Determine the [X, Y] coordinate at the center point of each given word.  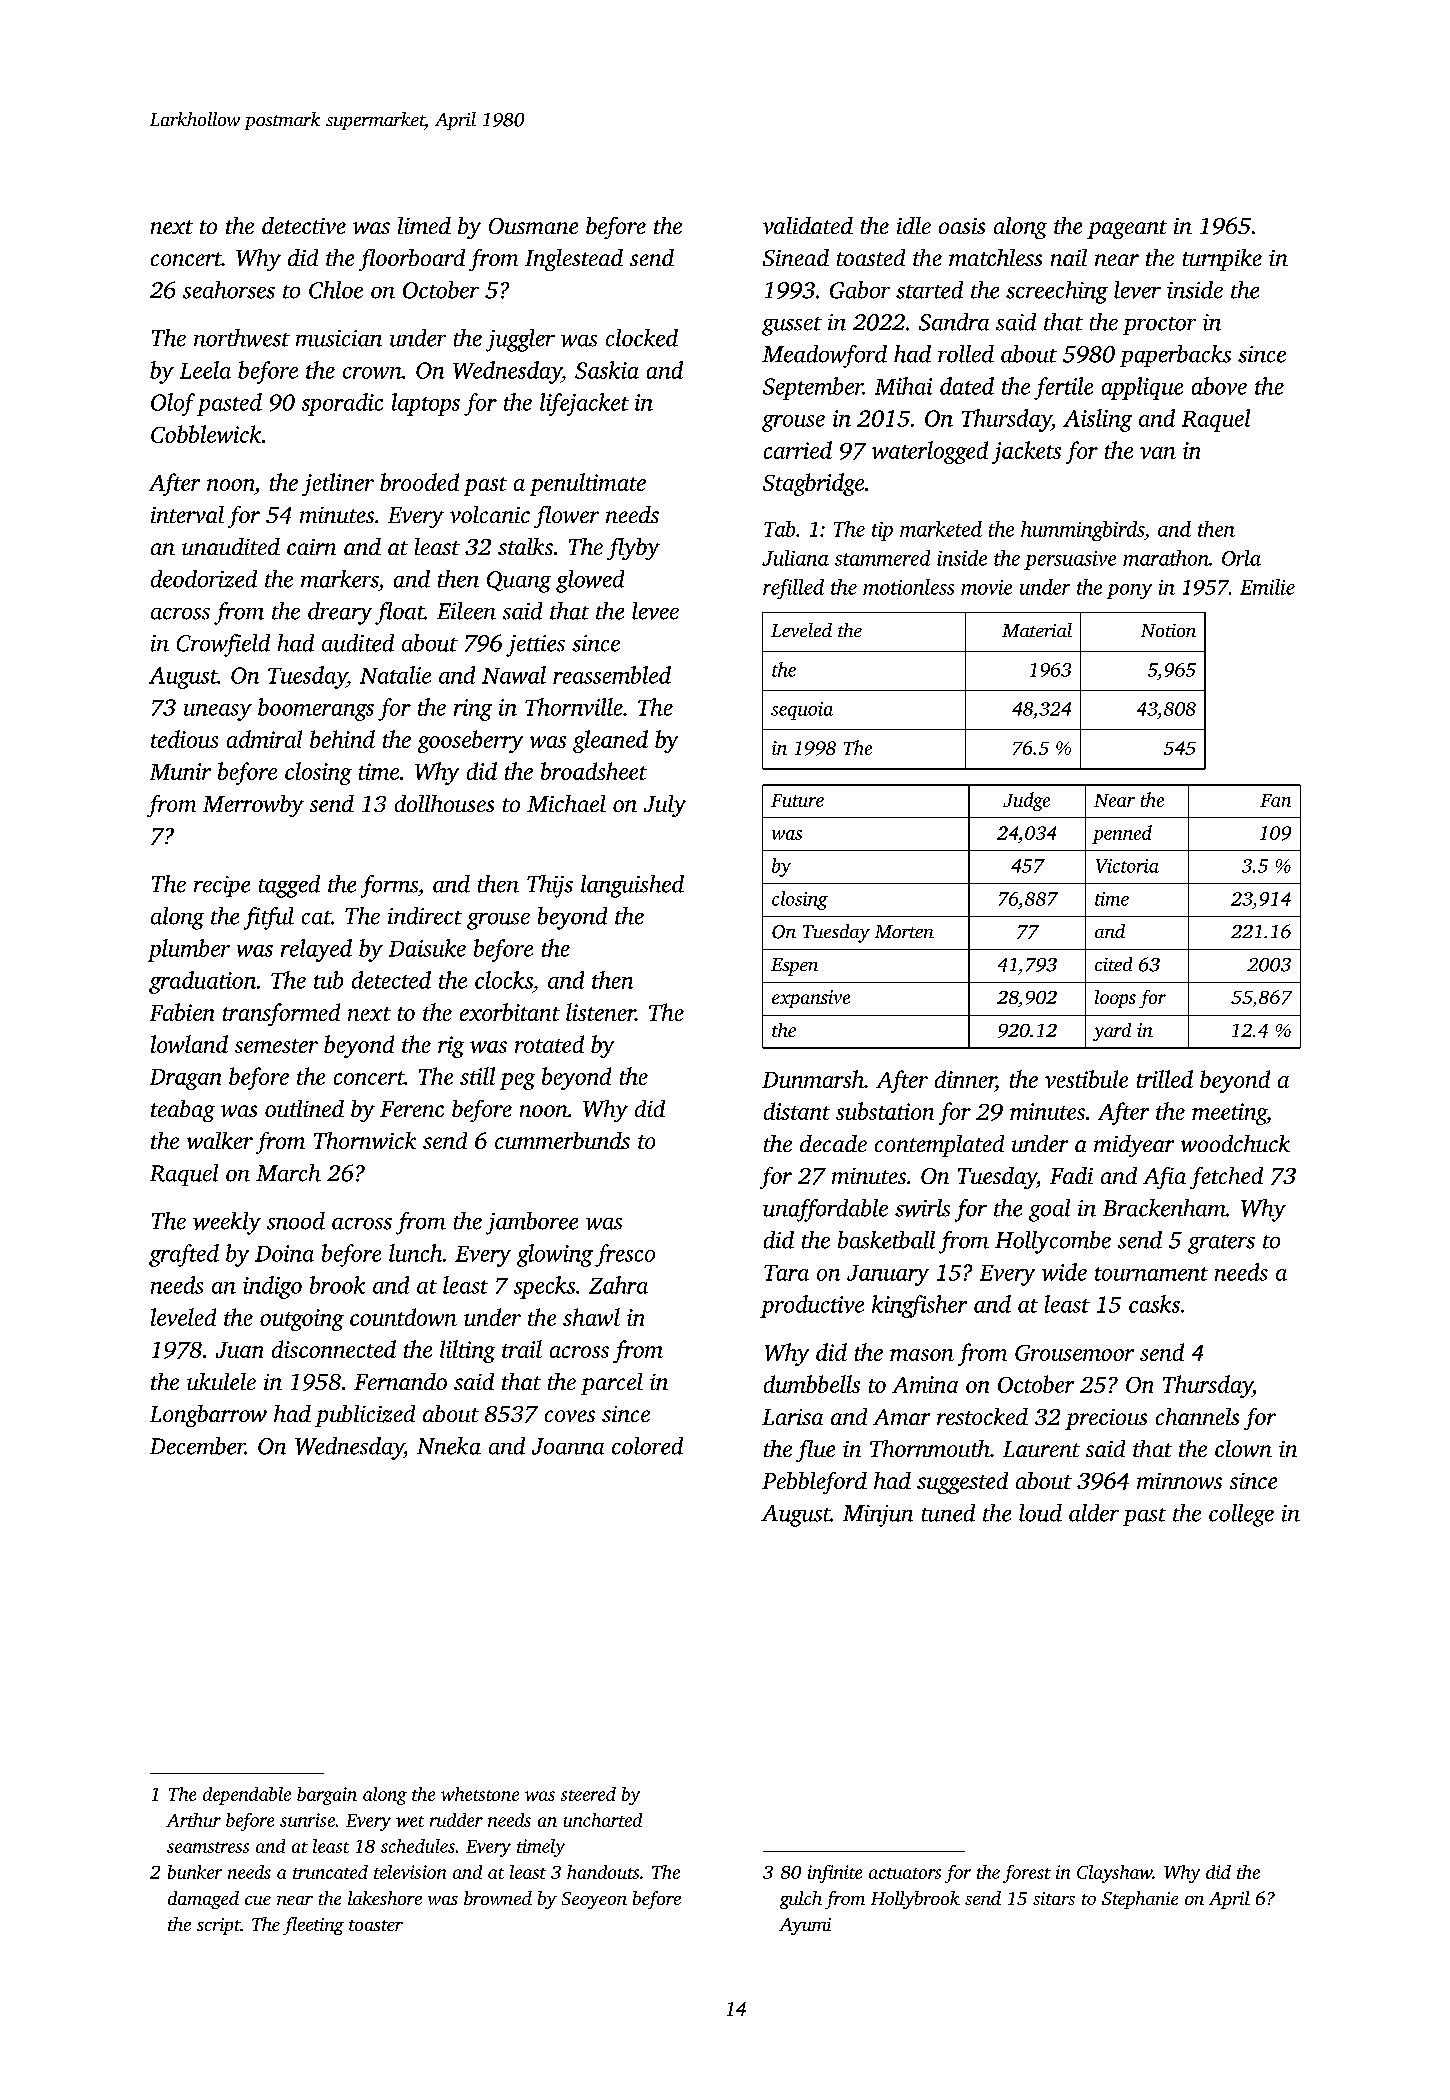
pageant [1127, 229]
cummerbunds [562, 1140]
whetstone [480, 1794]
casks [1154, 1304]
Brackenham [1164, 1208]
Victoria [1127, 866]
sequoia [802, 711]
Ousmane [533, 226]
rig [451, 1047]
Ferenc [412, 1109]
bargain [327, 1796]
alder [1094, 1513]
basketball [886, 1240]
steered [588, 1794]
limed [424, 225]
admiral [264, 739]
